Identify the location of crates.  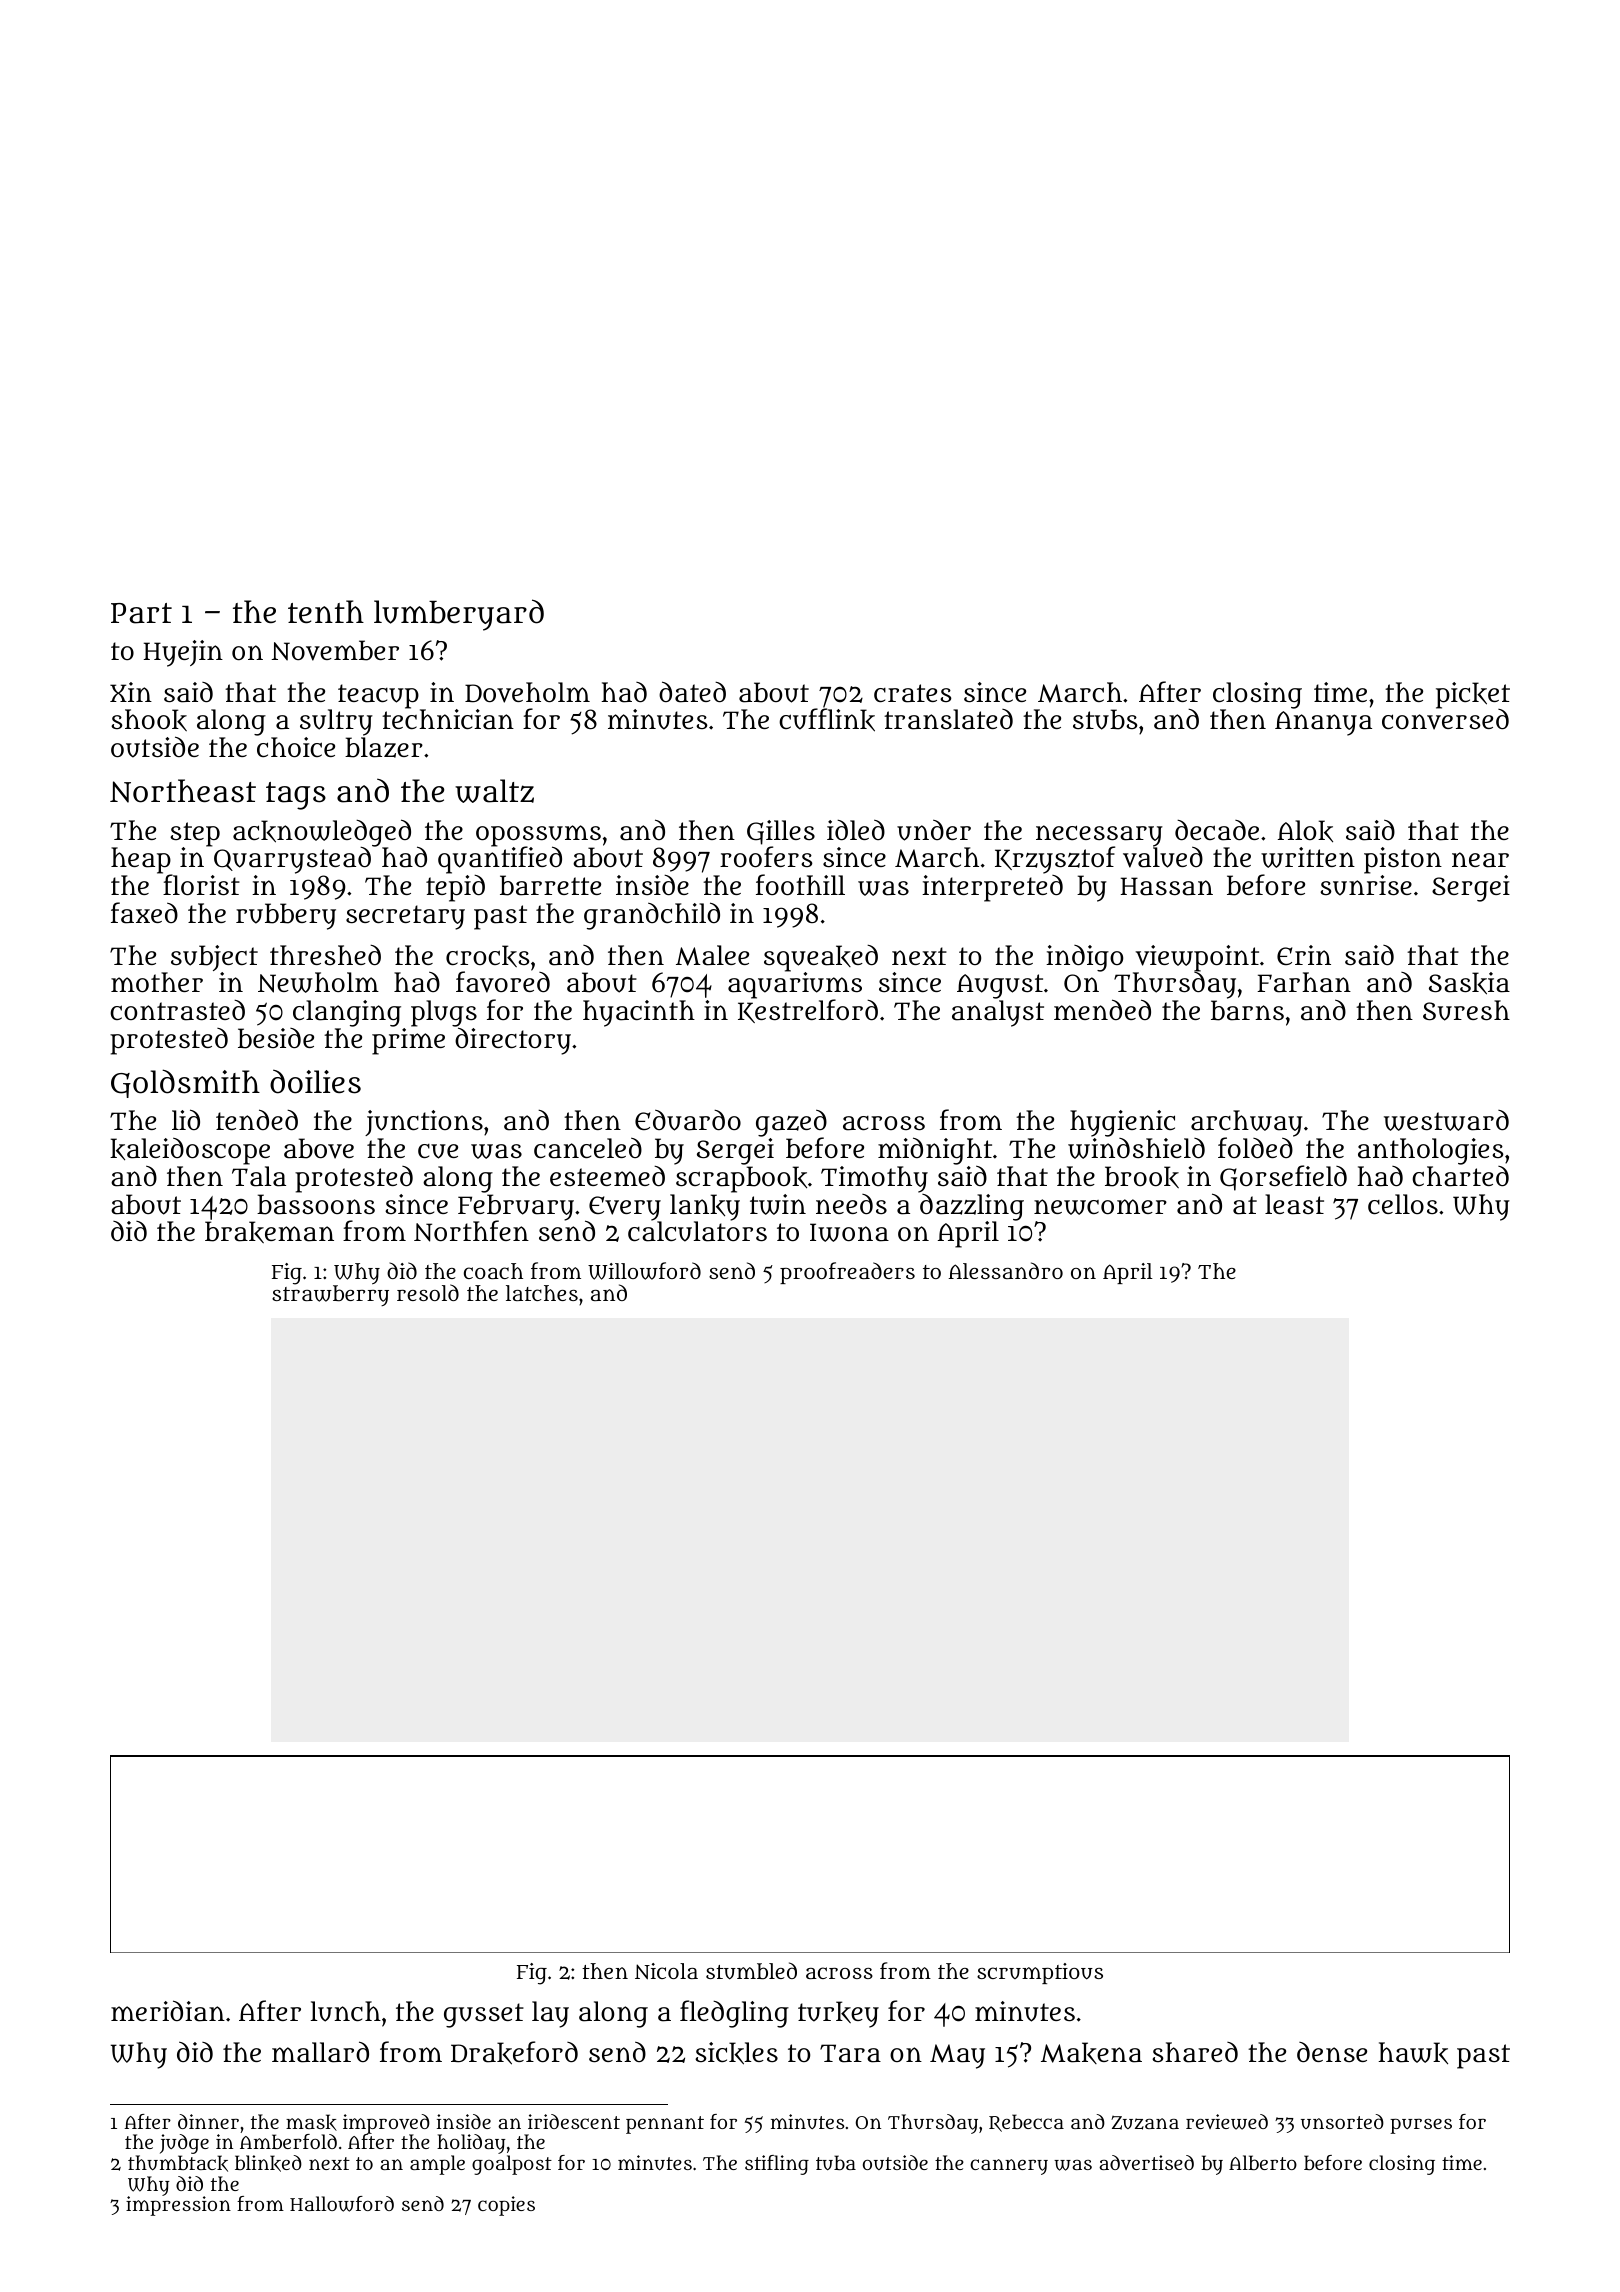
(913, 693).
